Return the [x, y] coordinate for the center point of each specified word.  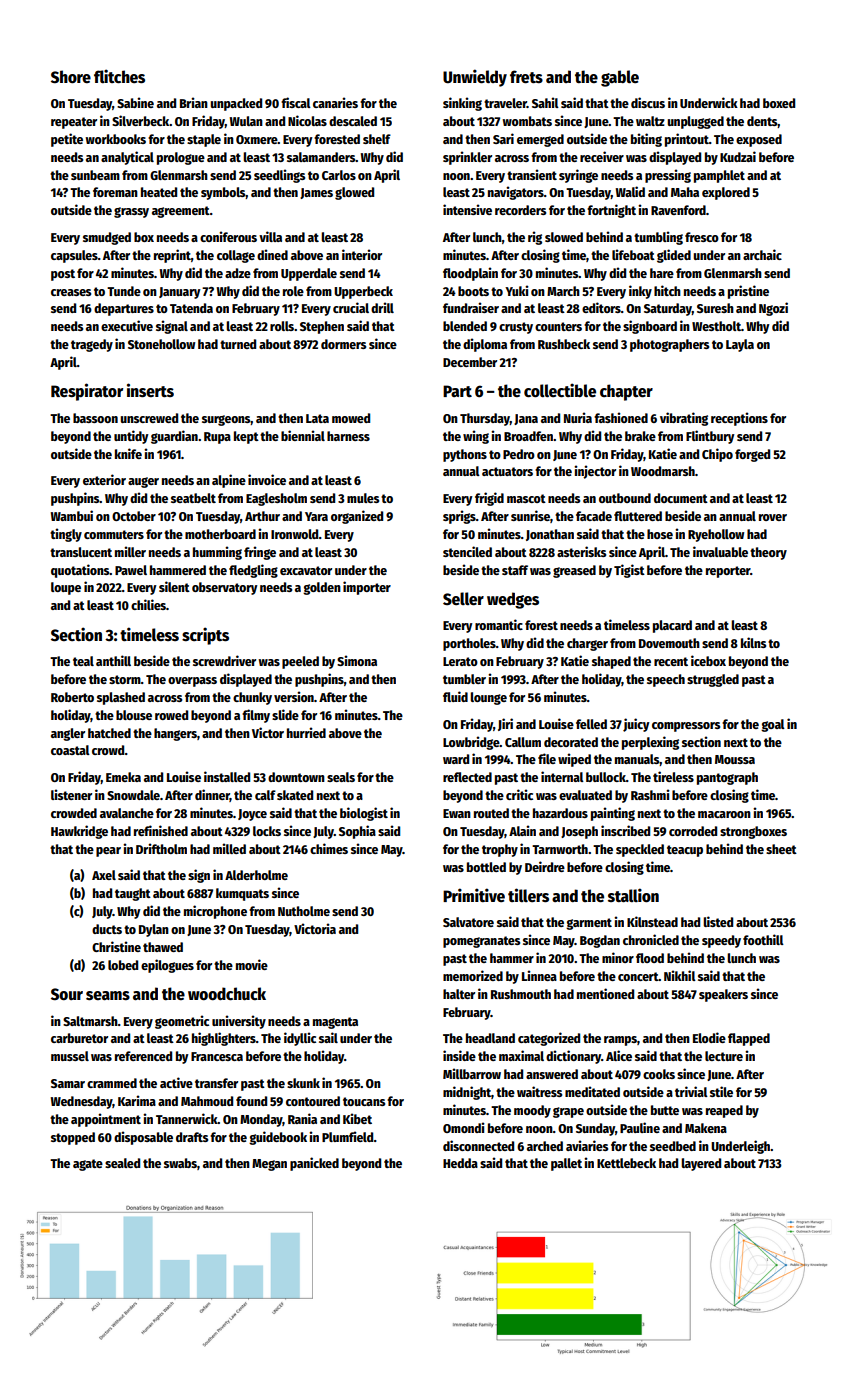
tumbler [464, 679]
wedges [513, 600]
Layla [740, 345]
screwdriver [224, 660]
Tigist [629, 571]
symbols [223, 193]
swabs [180, 1163]
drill [382, 307]
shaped [611, 662]
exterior [104, 479]
